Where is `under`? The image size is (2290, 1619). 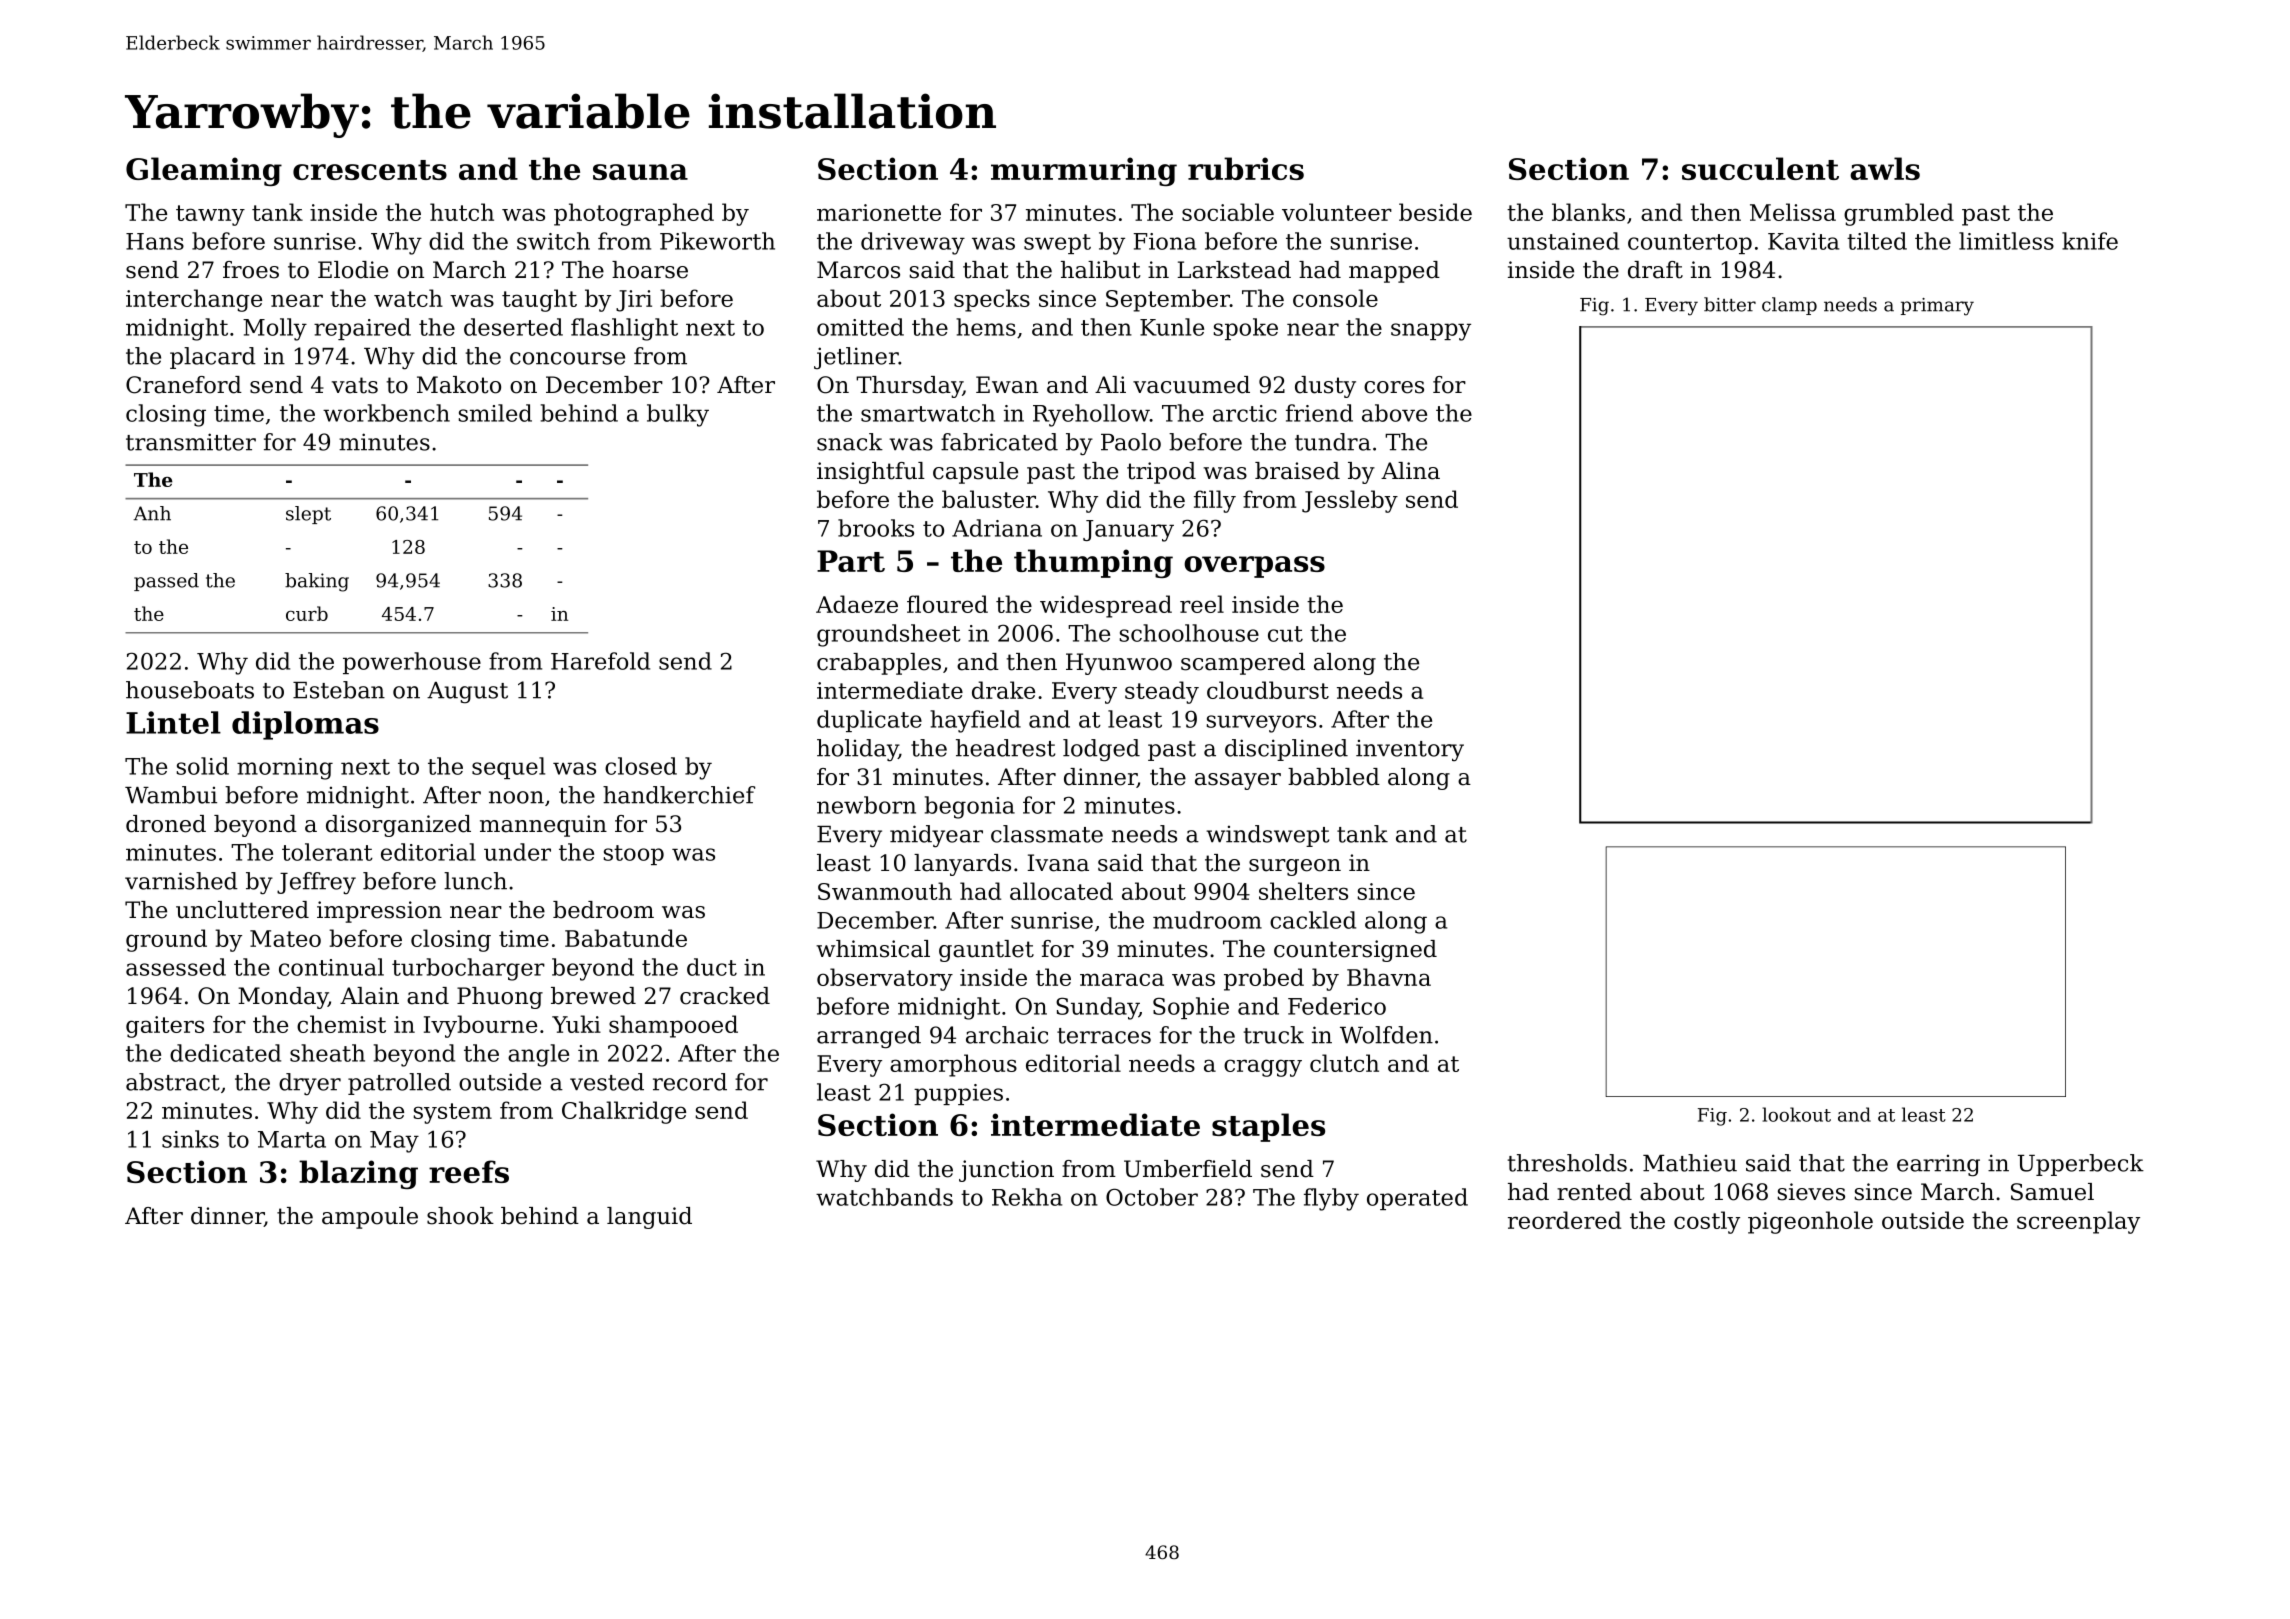 under is located at coordinates (517, 852).
